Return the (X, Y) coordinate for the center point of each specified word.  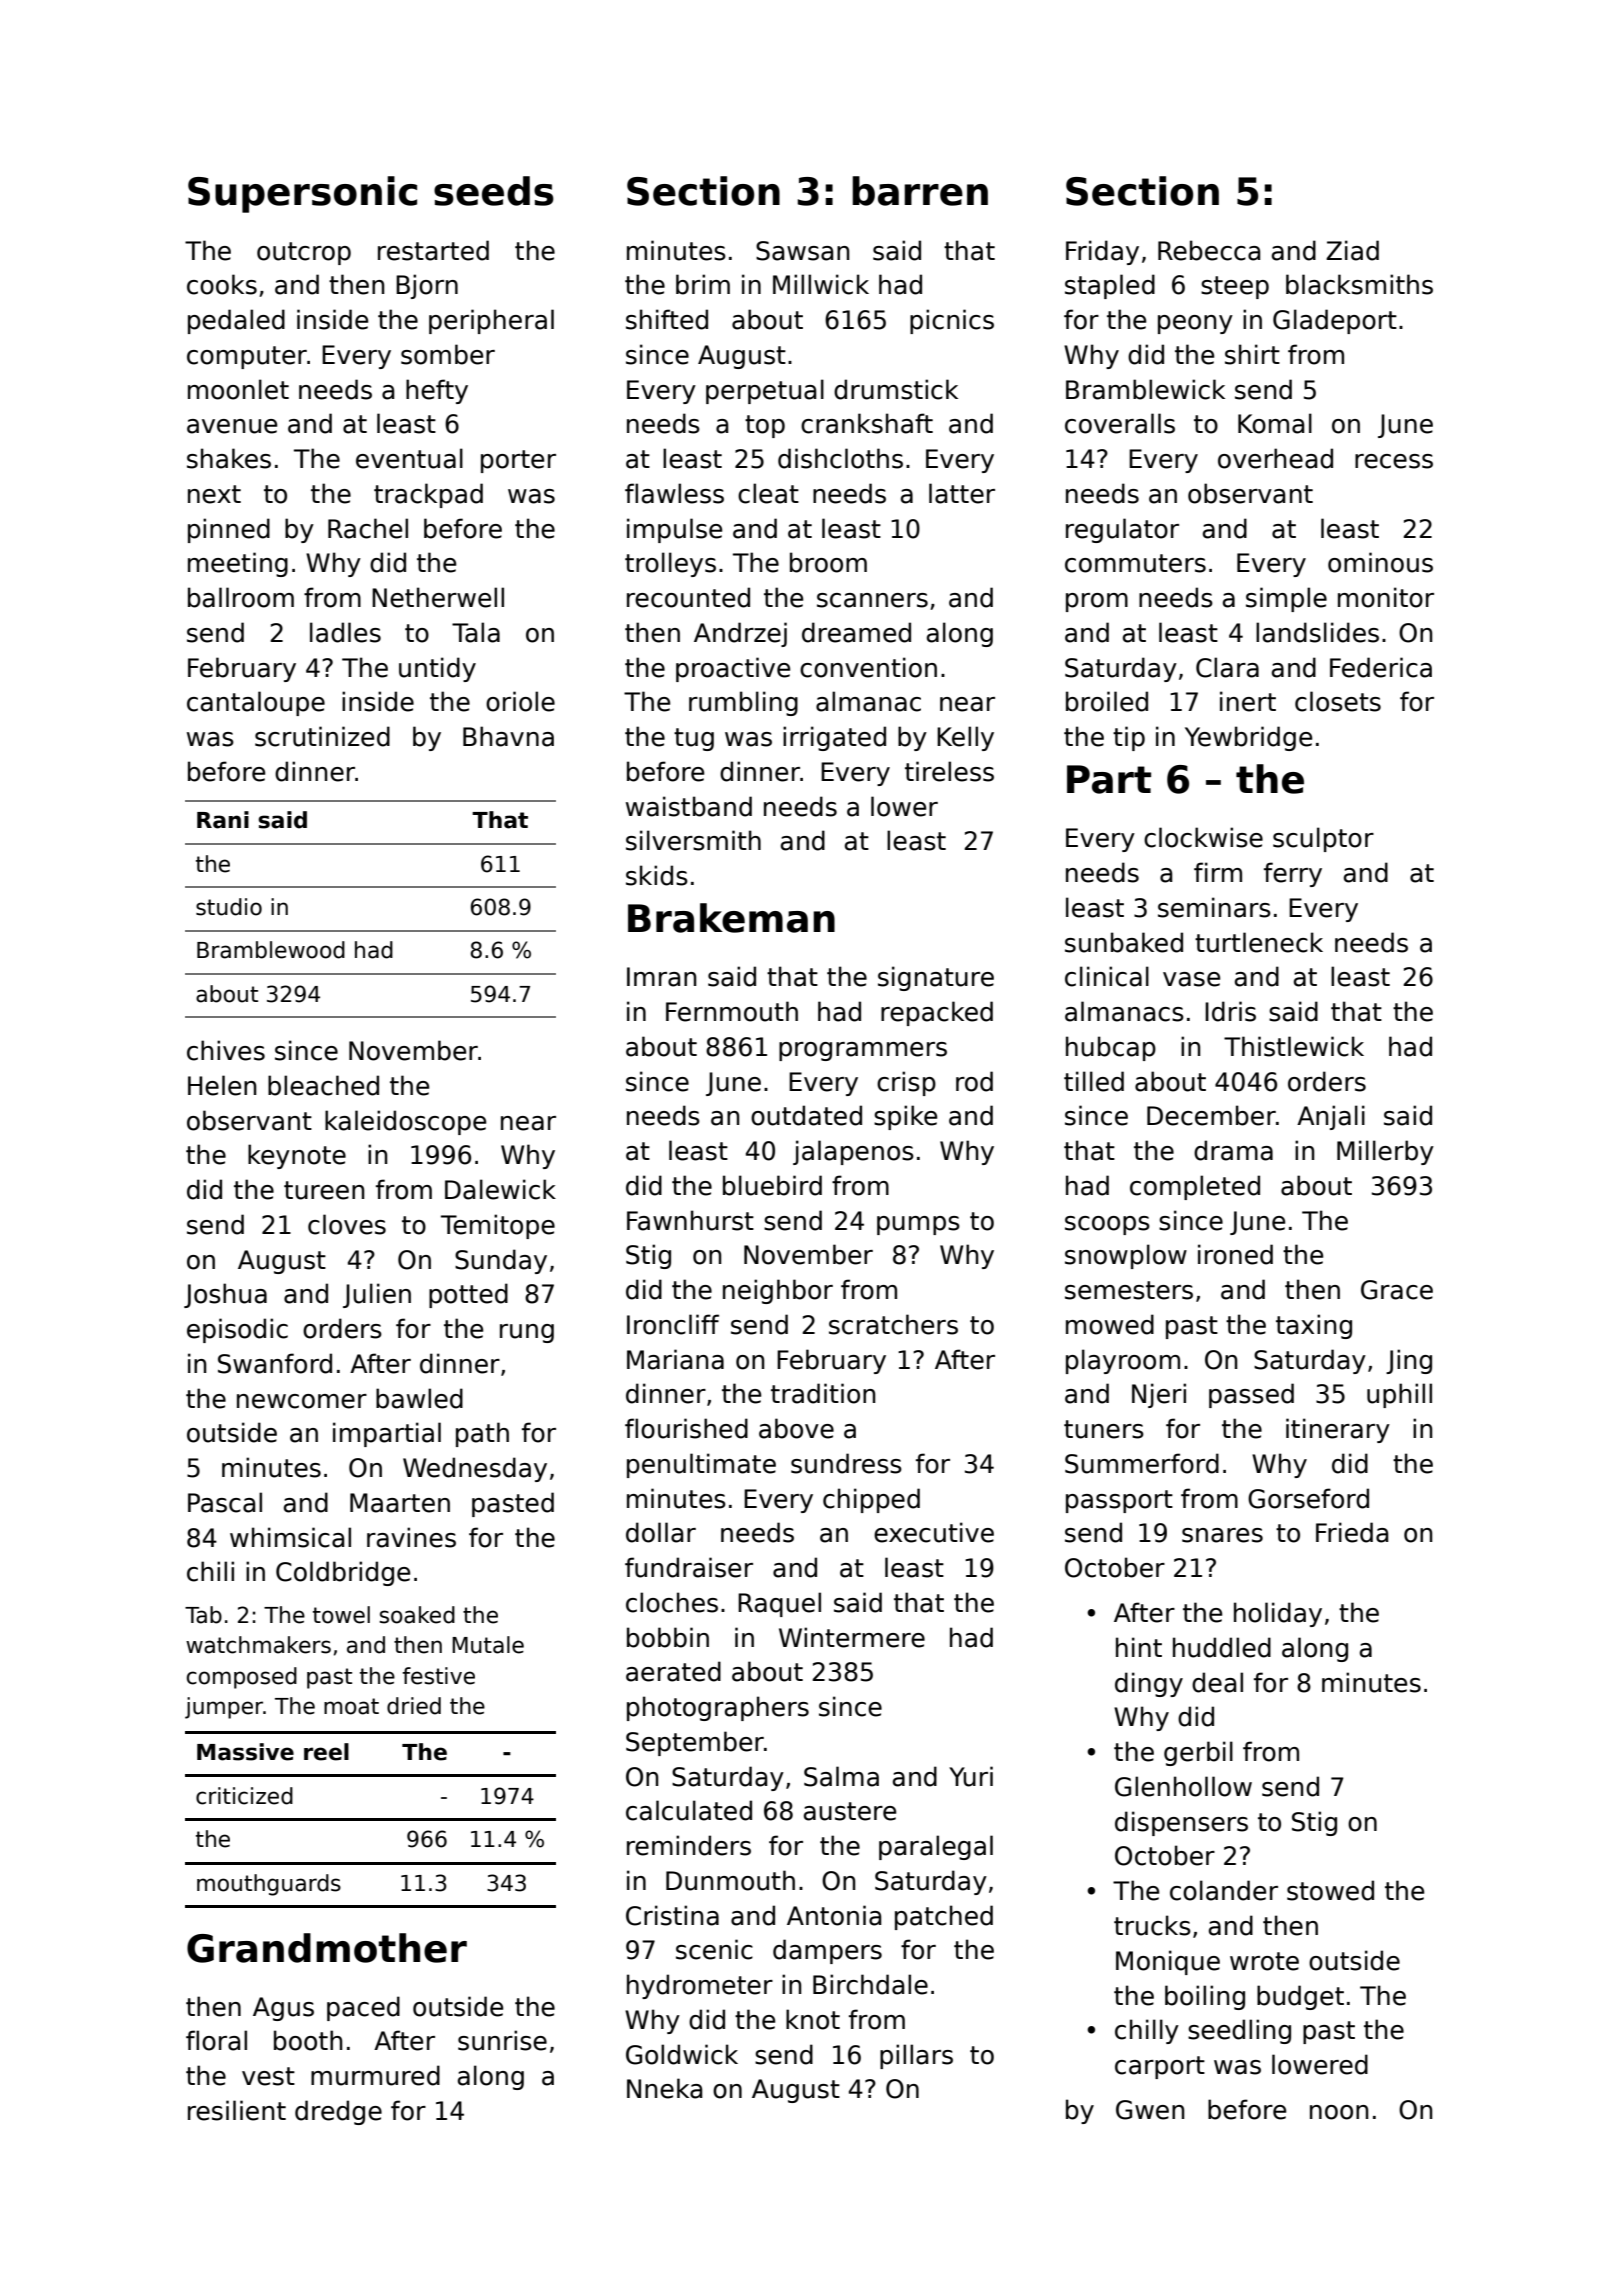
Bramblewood (271, 950)
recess (1394, 461)
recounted (688, 597)
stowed (1330, 1890)
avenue (232, 426)
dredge (338, 2112)
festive (438, 1676)
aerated (673, 1671)
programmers (863, 1051)
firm (1218, 872)
